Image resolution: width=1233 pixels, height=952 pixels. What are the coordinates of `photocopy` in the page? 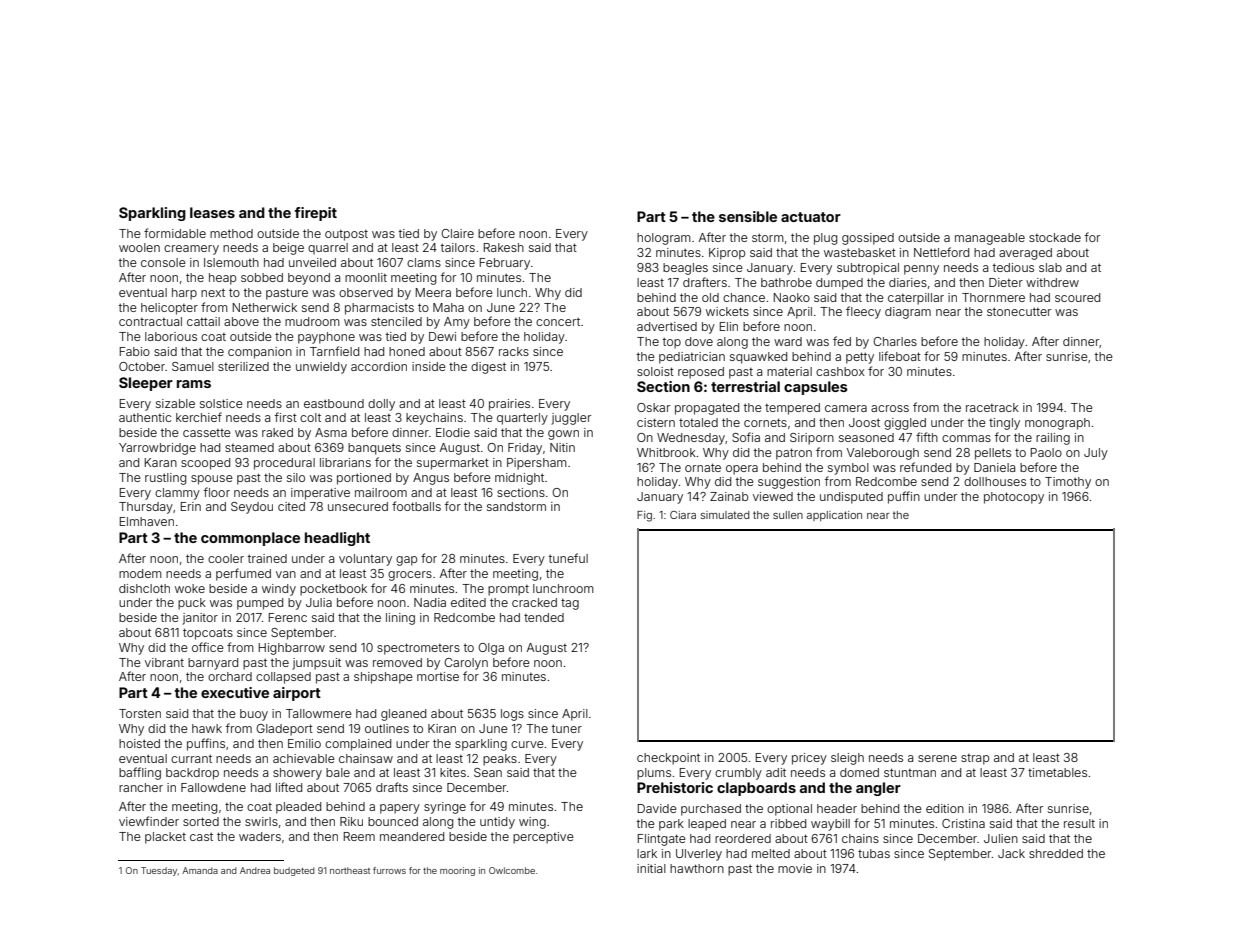 It's located at (1014, 498).
